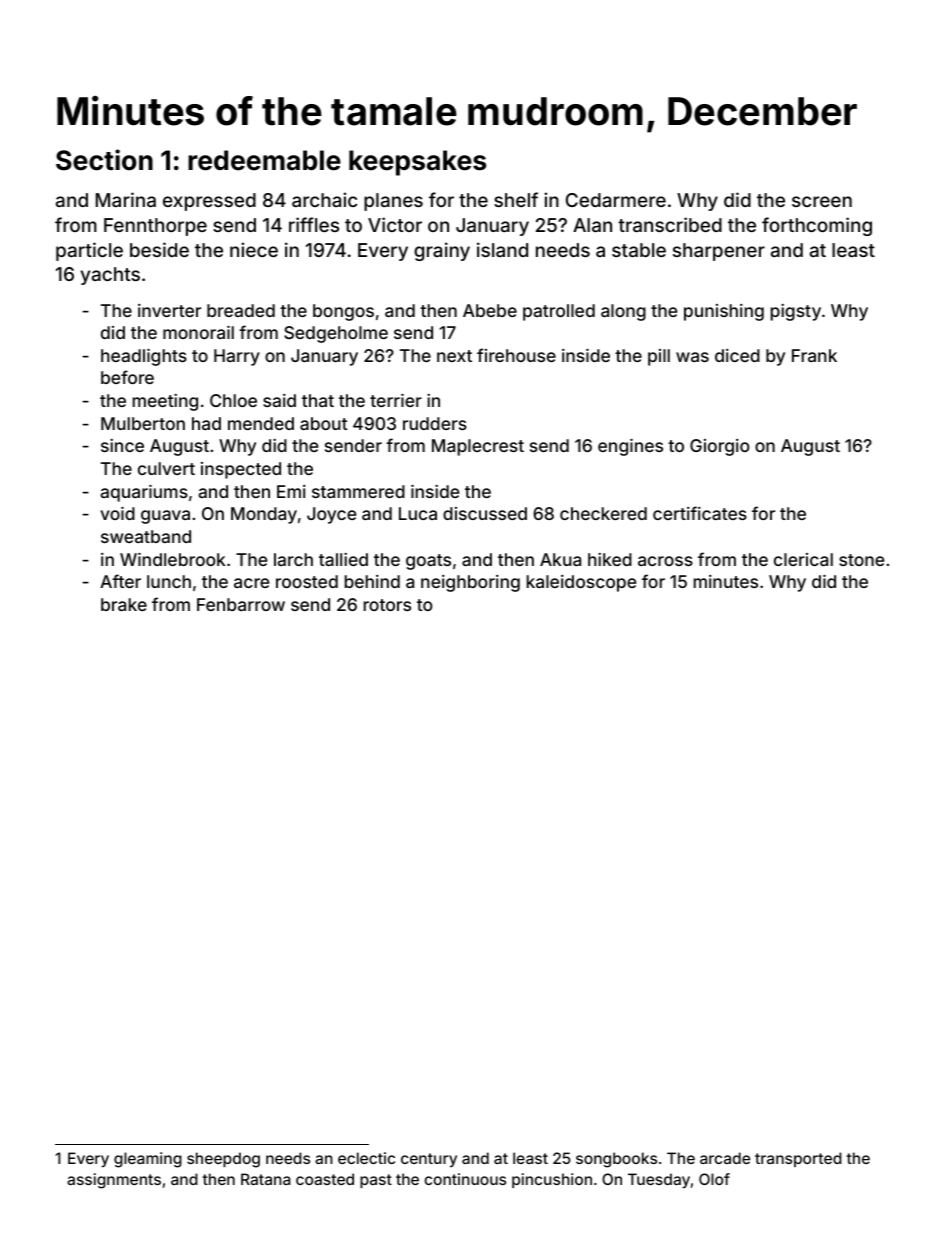  Describe the element at coordinates (814, 355) in the screenshot. I see `Frank` at that location.
